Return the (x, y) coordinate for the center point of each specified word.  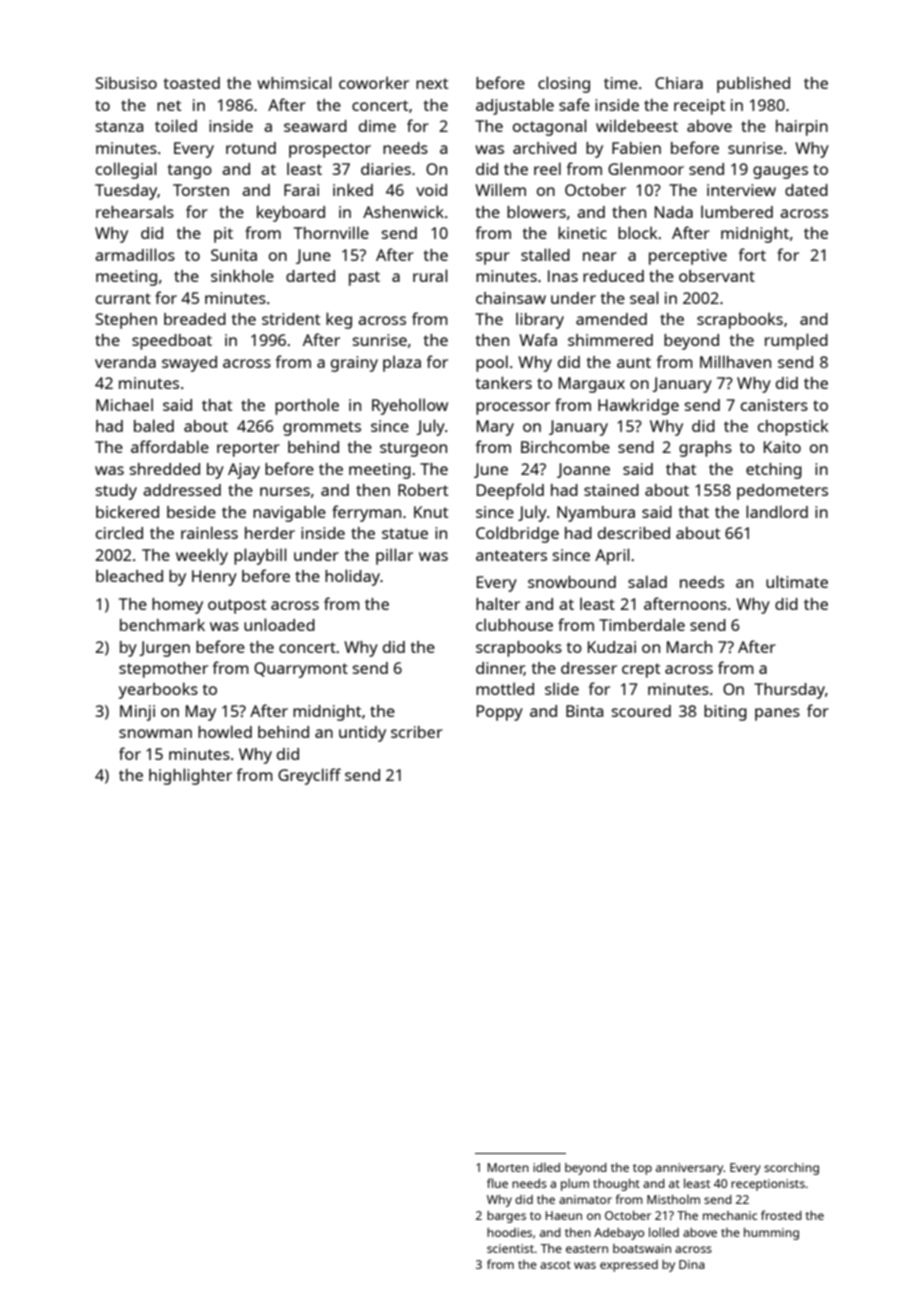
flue (497, 1183)
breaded (195, 319)
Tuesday (126, 192)
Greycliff (309, 776)
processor (513, 408)
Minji (137, 713)
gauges (780, 172)
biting (725, 713)
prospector (330, 150)
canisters (774, 405)
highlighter (190, 776)
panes (777, 714)
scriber (417, 732)
